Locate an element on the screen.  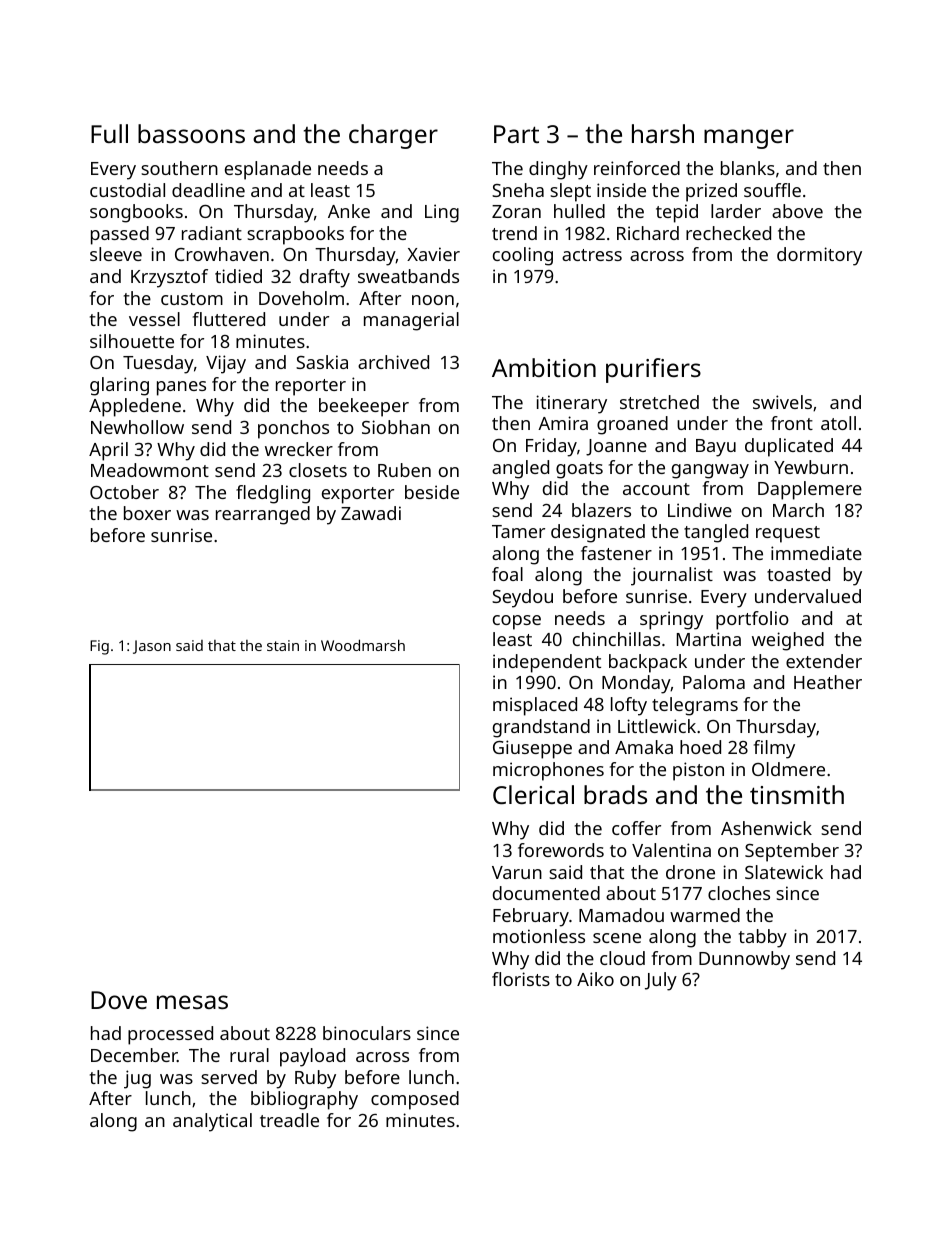
mesas is located at coordinates (192, 1002).
